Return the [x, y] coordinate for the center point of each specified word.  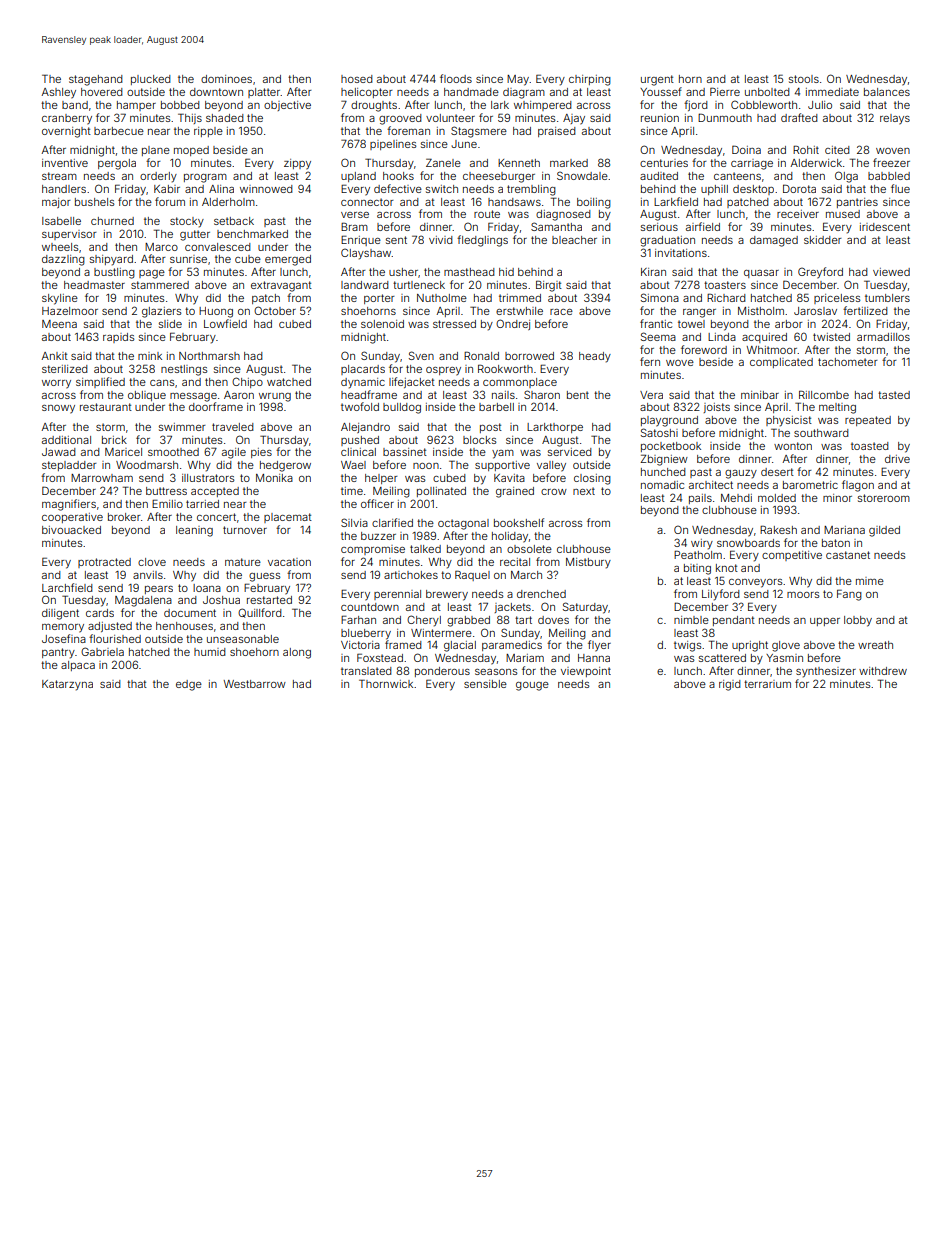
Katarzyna [67, 685]
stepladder [69, 466]
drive [897, 459]
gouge [532, 686]
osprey [443, 371]
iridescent [885, 227]
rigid [730, 685]
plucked [151, 80]
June [464, 144]
